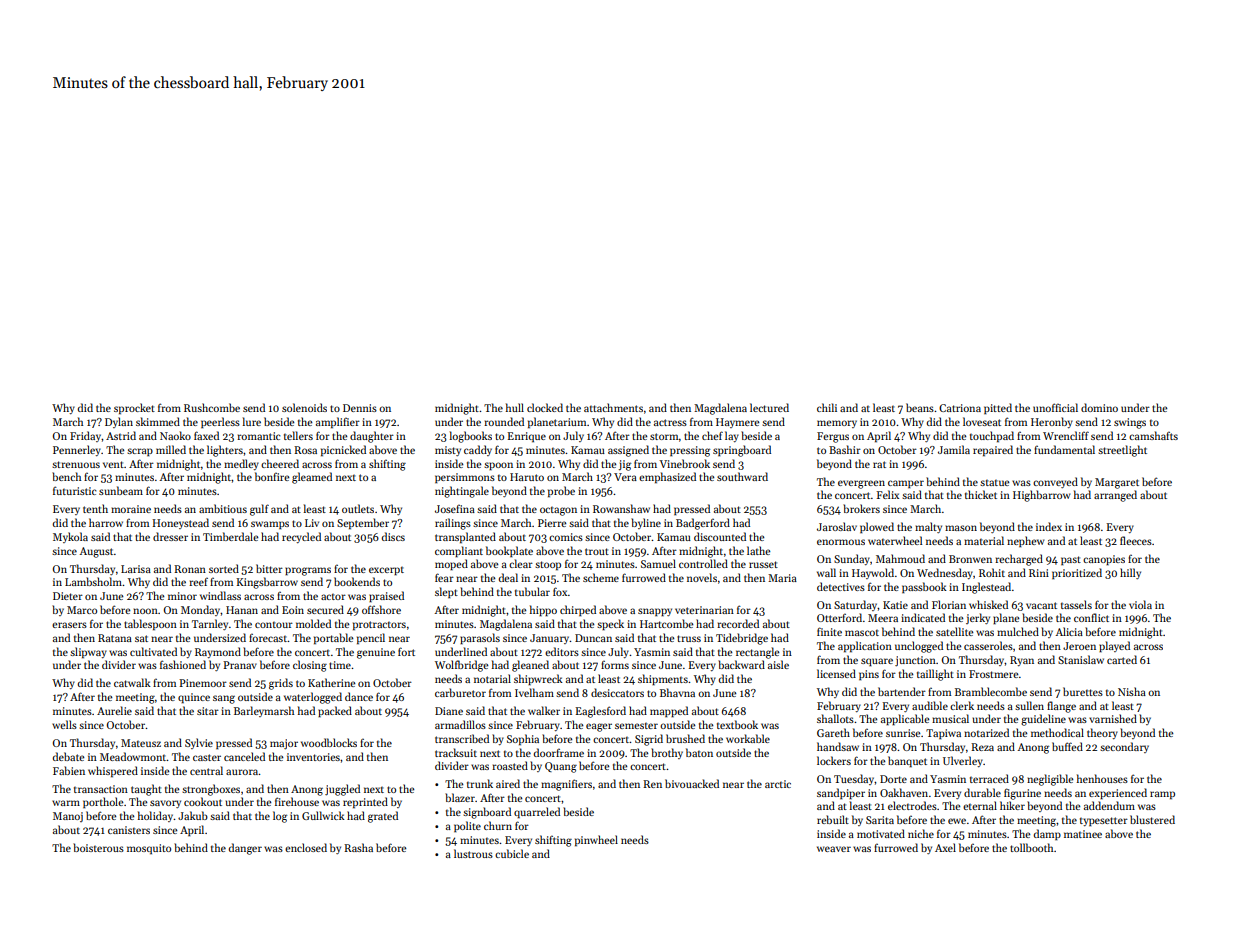  Describe the element at coordinates (68, 817) in the page. I see `Manoj` at that location.
